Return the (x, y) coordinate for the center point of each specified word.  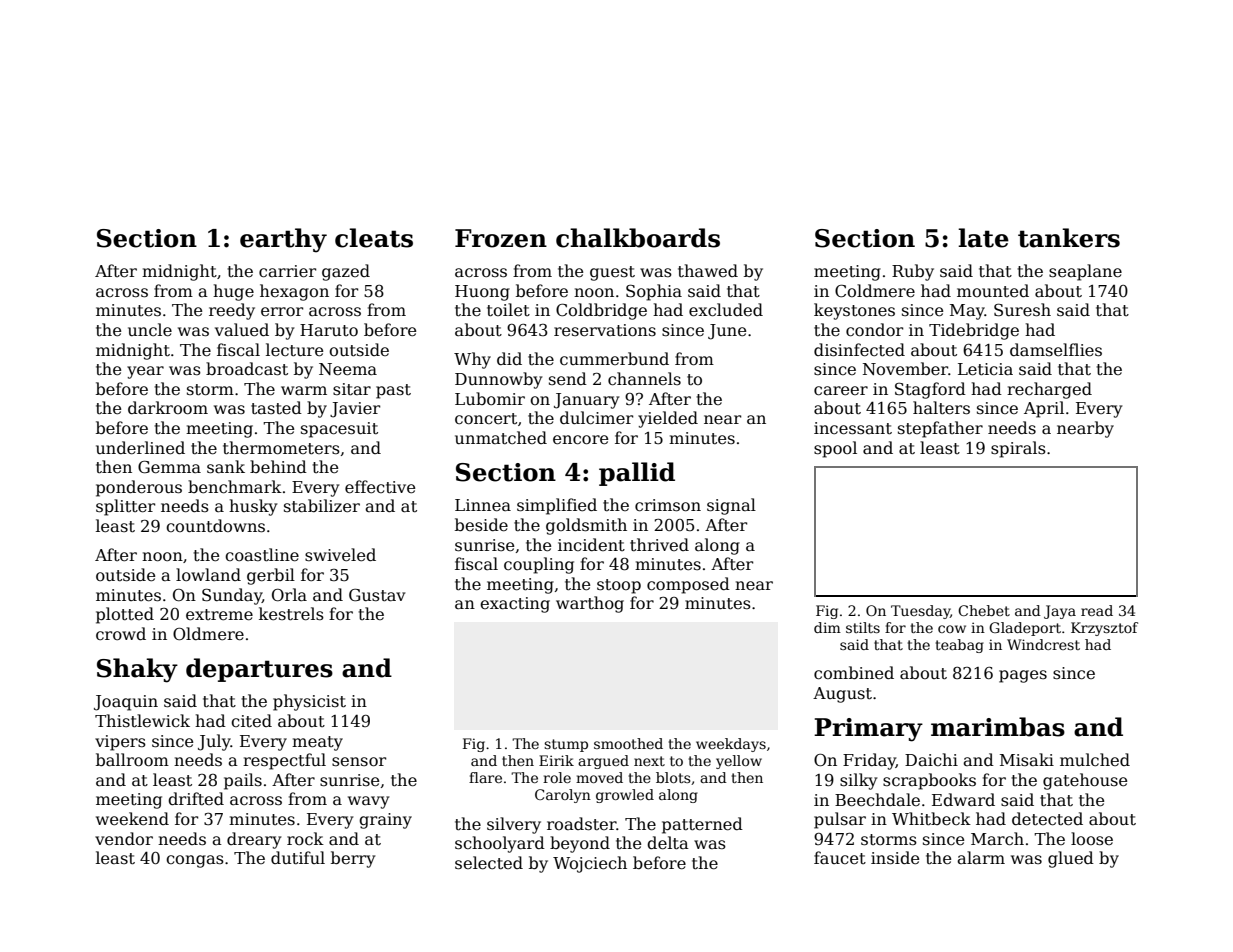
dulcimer (596, 418)
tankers (1069, 238)
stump (566, 745)
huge (233, 292)
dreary (254, 840)
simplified (557, 506)
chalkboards (638, 238)
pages (1023, 676)
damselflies (1056, 350)
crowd (121, 633)
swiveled (340, 555)
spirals (1018, 449)
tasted (276, 408)
